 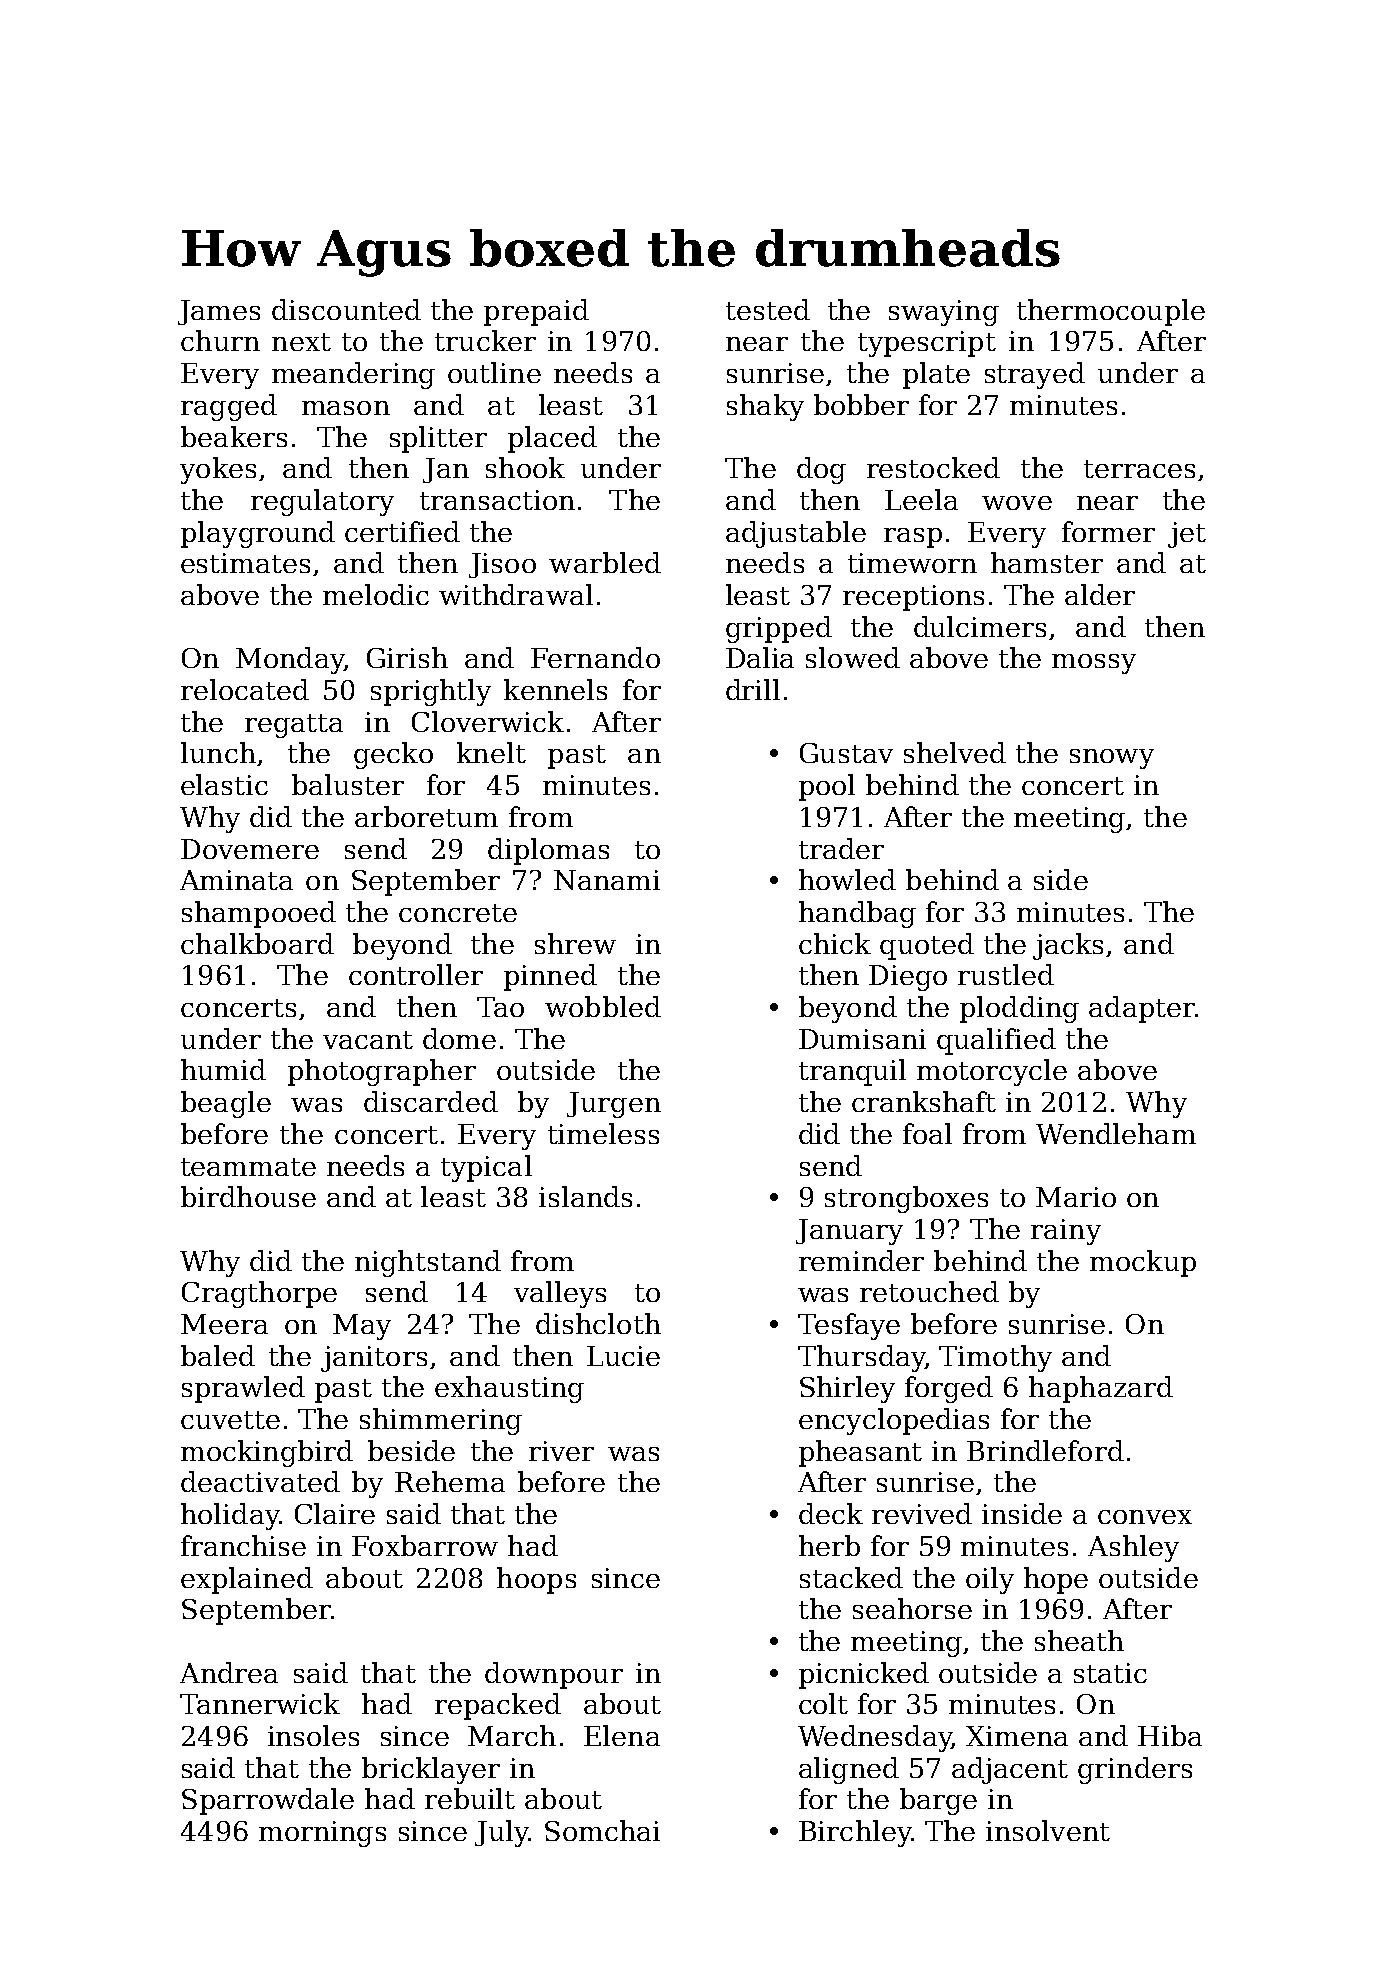 What do you see at coordinates (353, 375) in the image?
I see `meandering` at bounding box center [353, 375].
